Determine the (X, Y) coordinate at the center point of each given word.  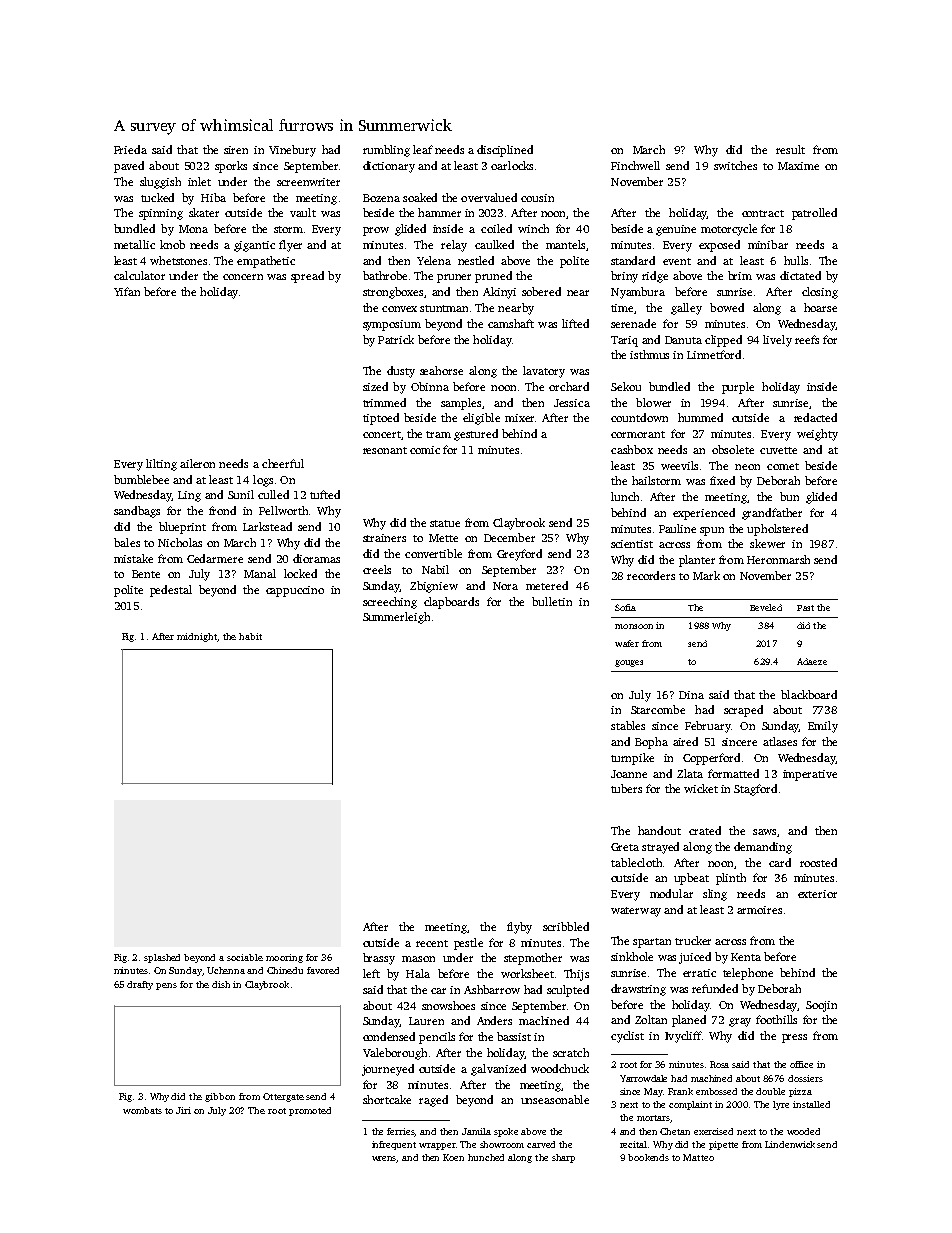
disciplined (505, 151)
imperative (810, 775)
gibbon (220, 1097)
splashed (162, 958)
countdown (639, 417)
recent (432, 943)
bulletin (552, 601)
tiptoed (381, 419)
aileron (197, 463)
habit (250, 636)
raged (433, 1101)
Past (805, 608)
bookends (648, 1157)
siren (236, 150)
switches (735, 165)
